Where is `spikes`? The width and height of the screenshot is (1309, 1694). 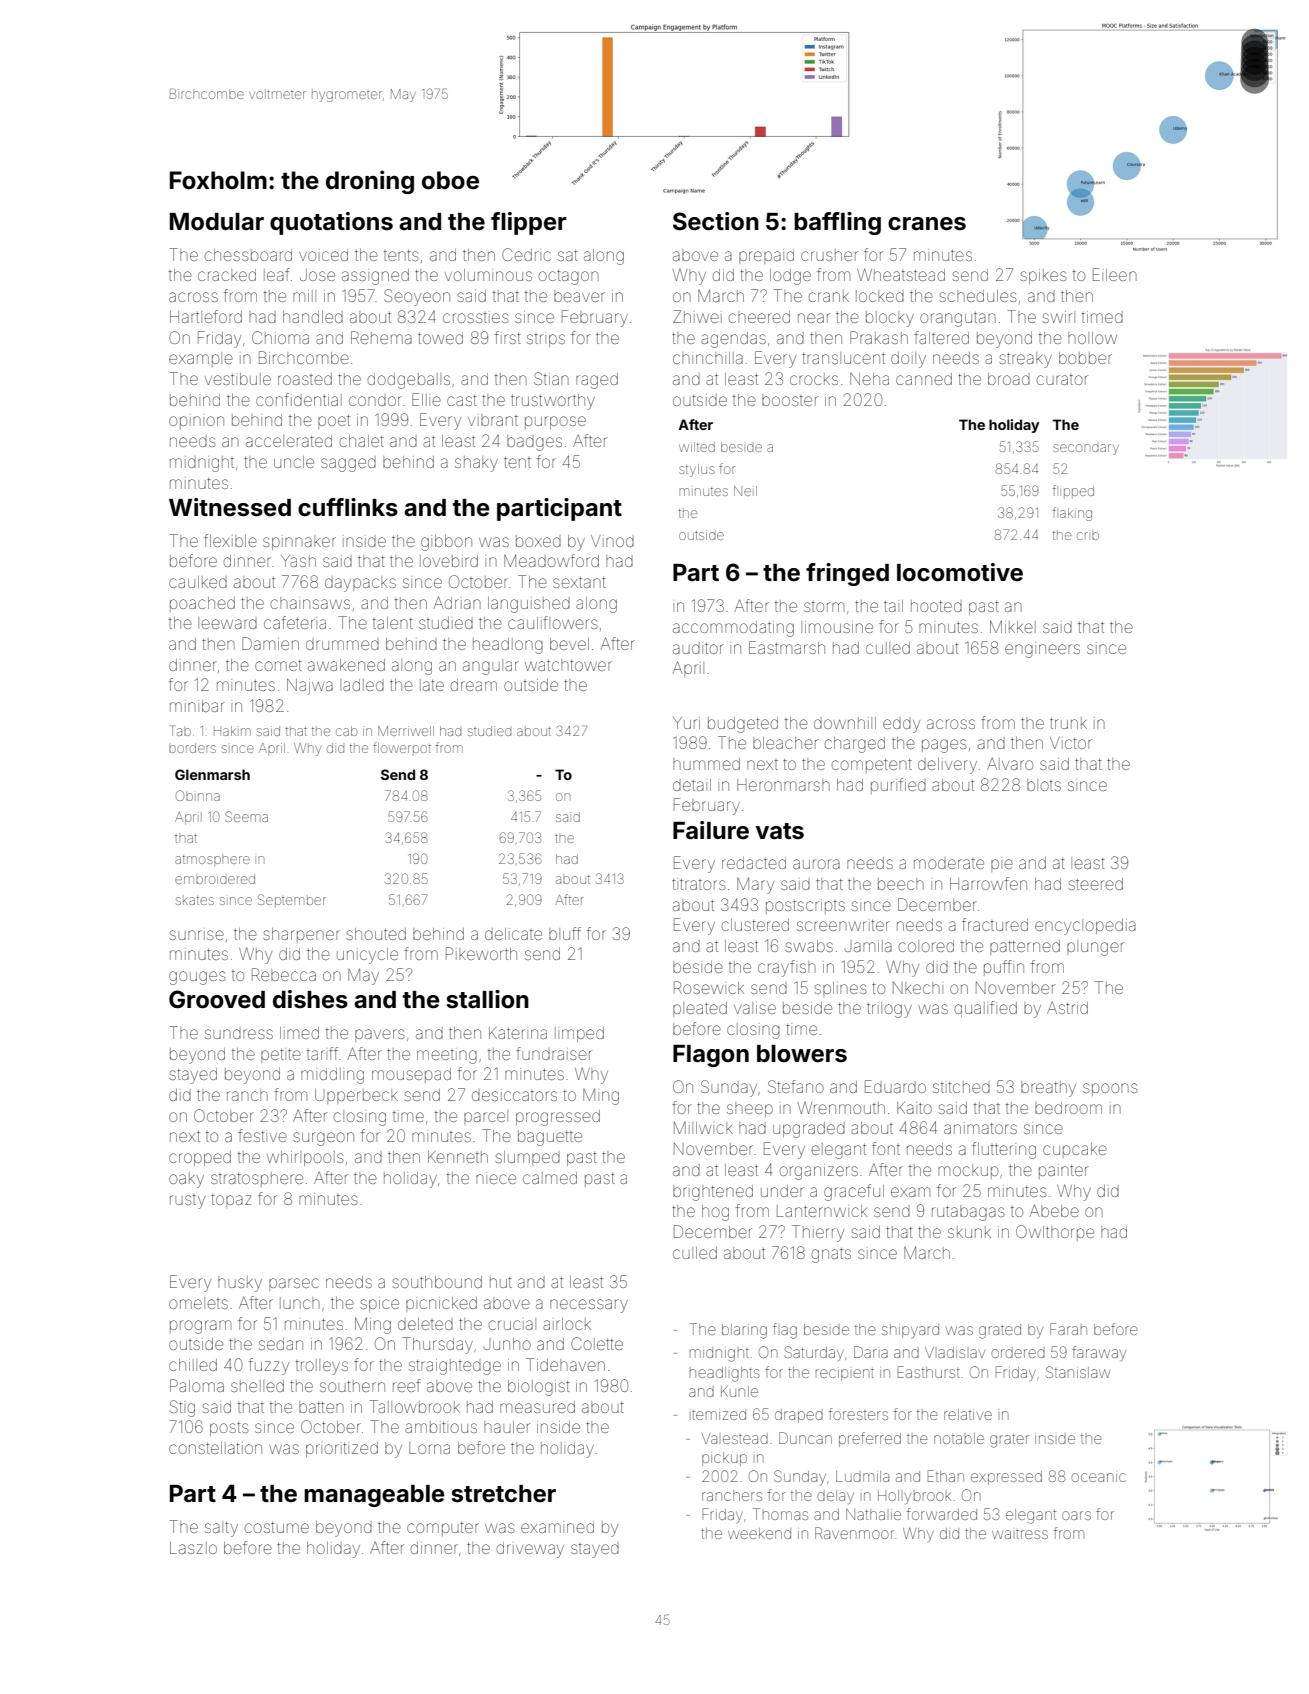
spikes is located at coordinates (1043, 276).
